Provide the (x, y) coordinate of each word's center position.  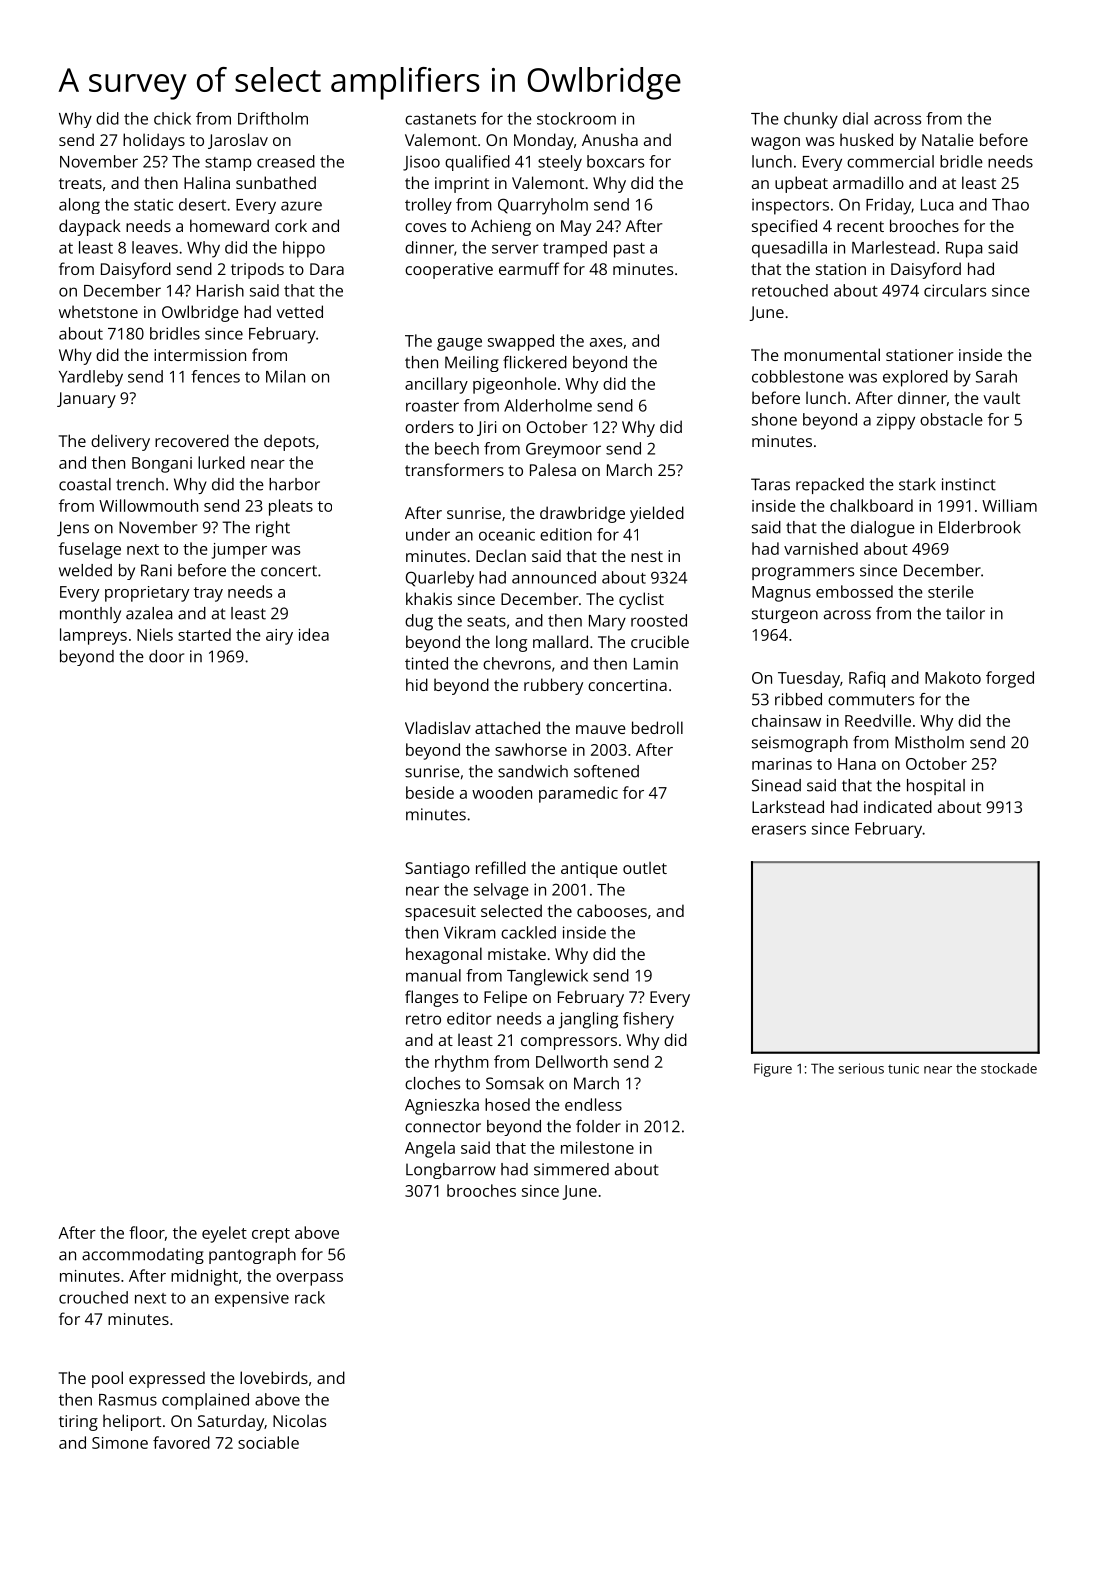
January (86, 400)
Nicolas (299, 1420)
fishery (648, 1020)
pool (107, 1379)
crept (271, 1235)
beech (457, 448)
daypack (90, 227)
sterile (951, 591)
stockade (1009, 1068)
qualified (477, 163)
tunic (903, 1068)
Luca (937, 205)
